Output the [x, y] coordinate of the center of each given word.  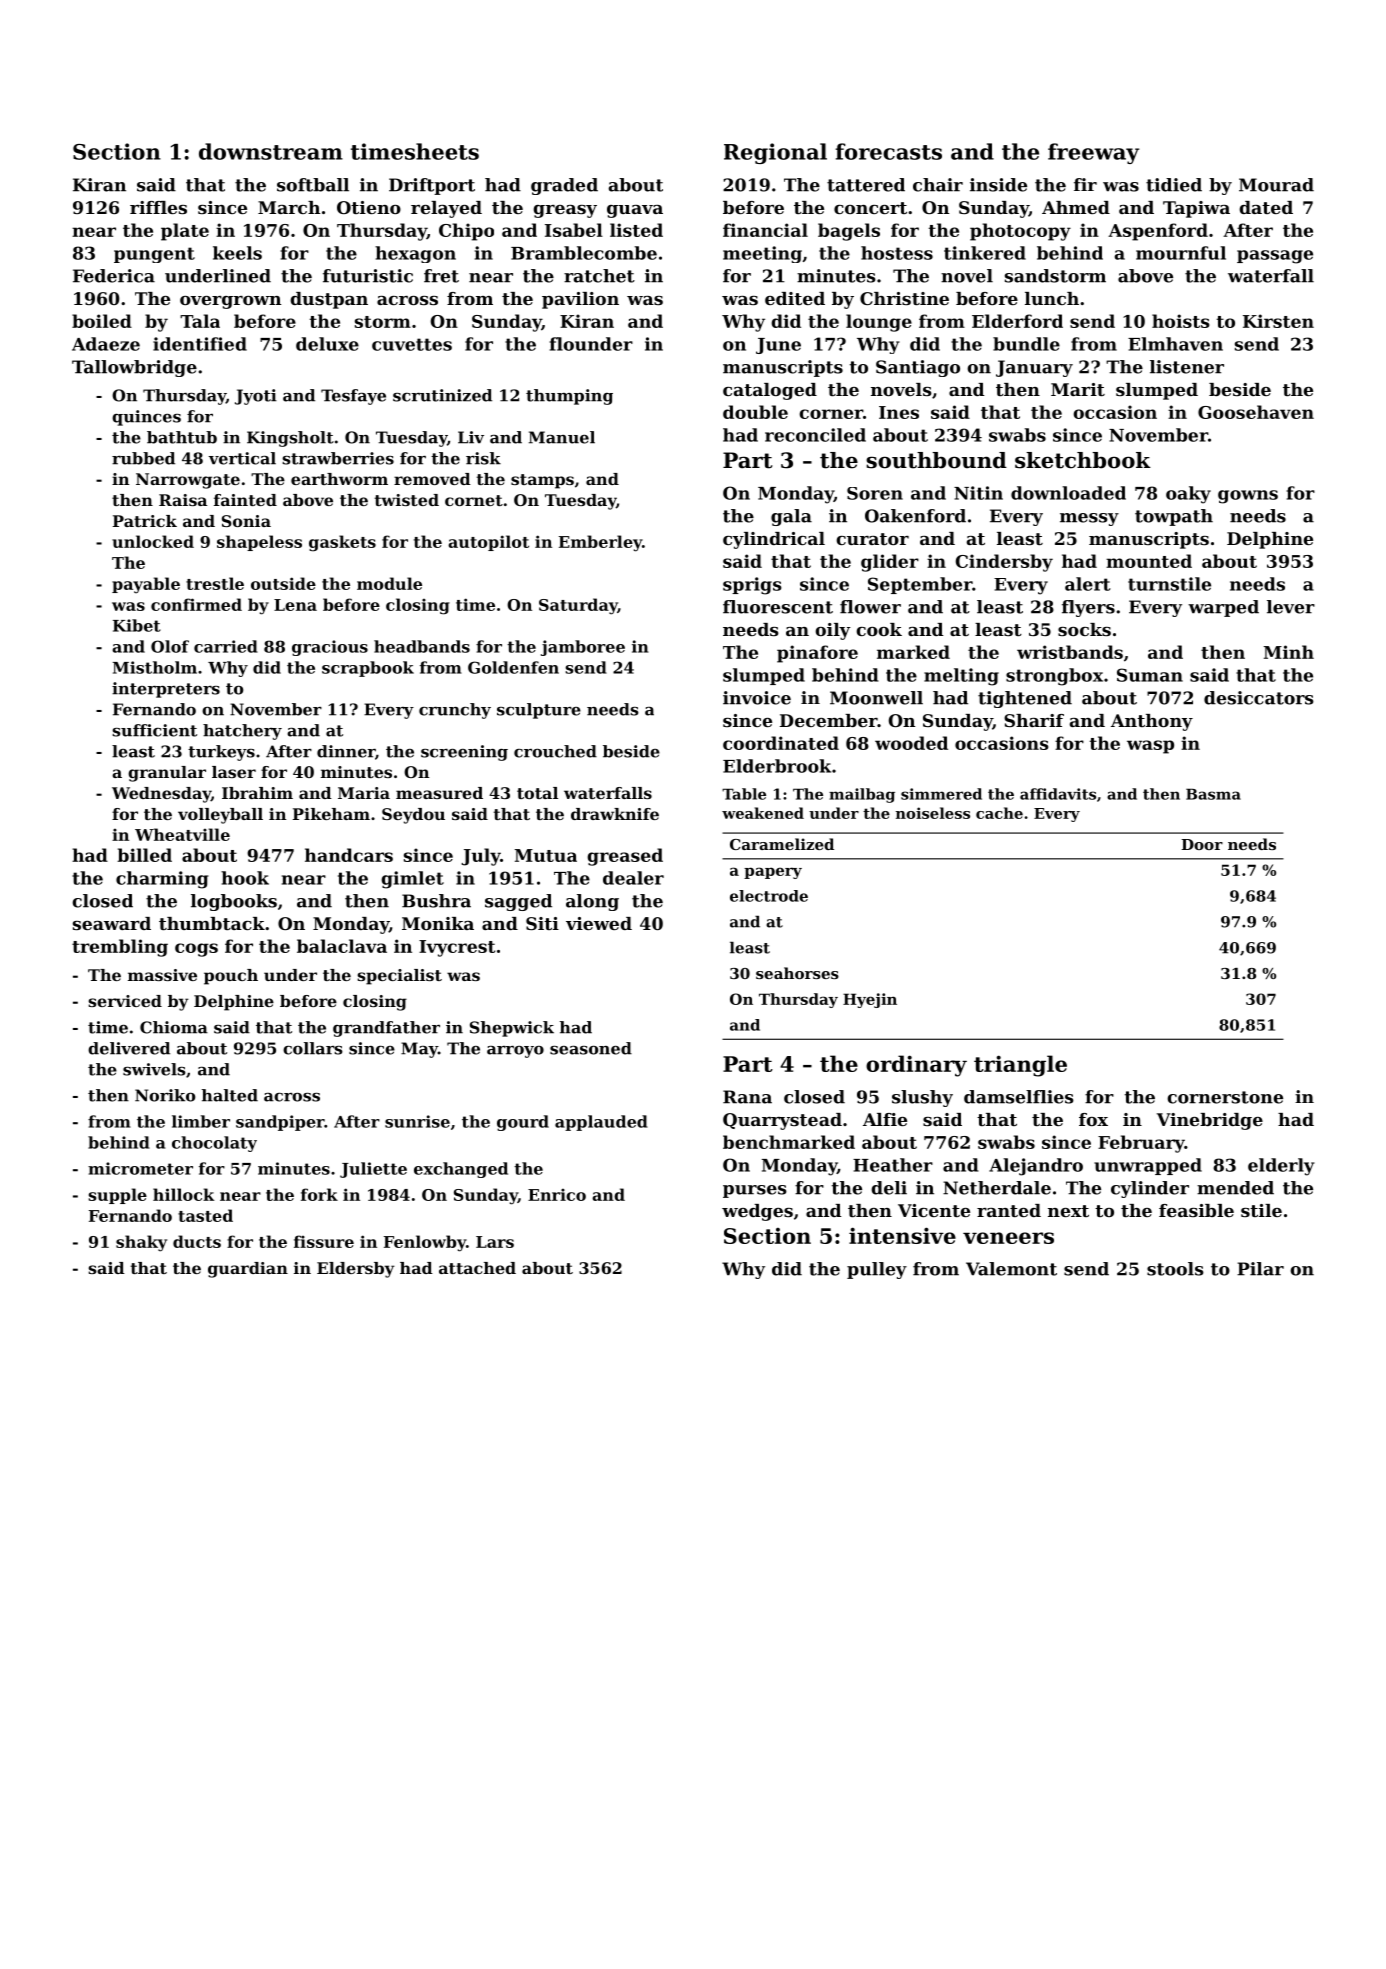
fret [441, 276]
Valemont [1011, 1269]
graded [564, 186]
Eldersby [356, 1270]
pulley [877, 1270]
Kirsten [1278, 321]
